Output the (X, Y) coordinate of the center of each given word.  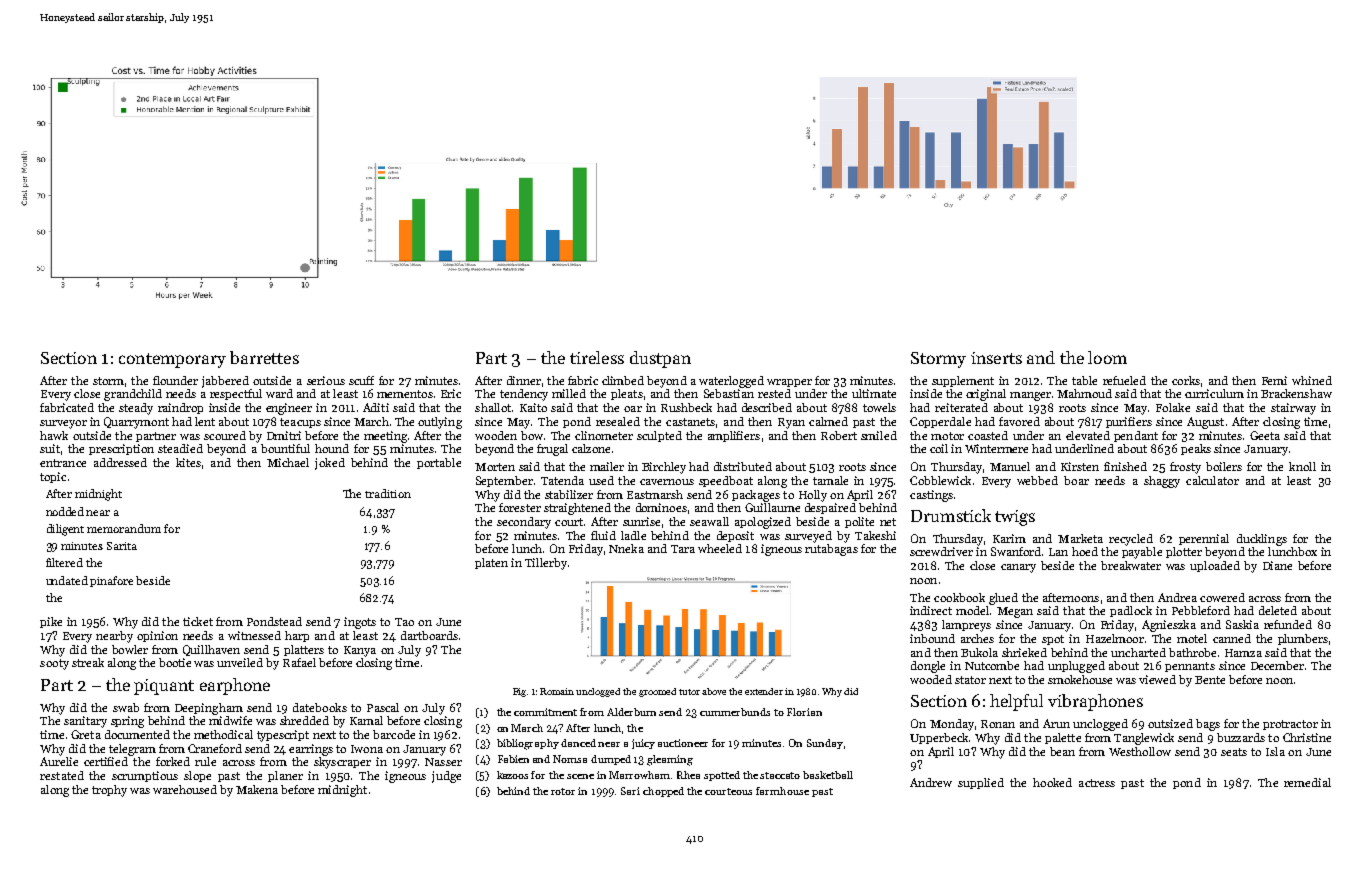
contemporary (172, 360)
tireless (597, 357)
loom (1107, 357)
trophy (109, 791)
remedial (1307, 782)
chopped (663, 792)
